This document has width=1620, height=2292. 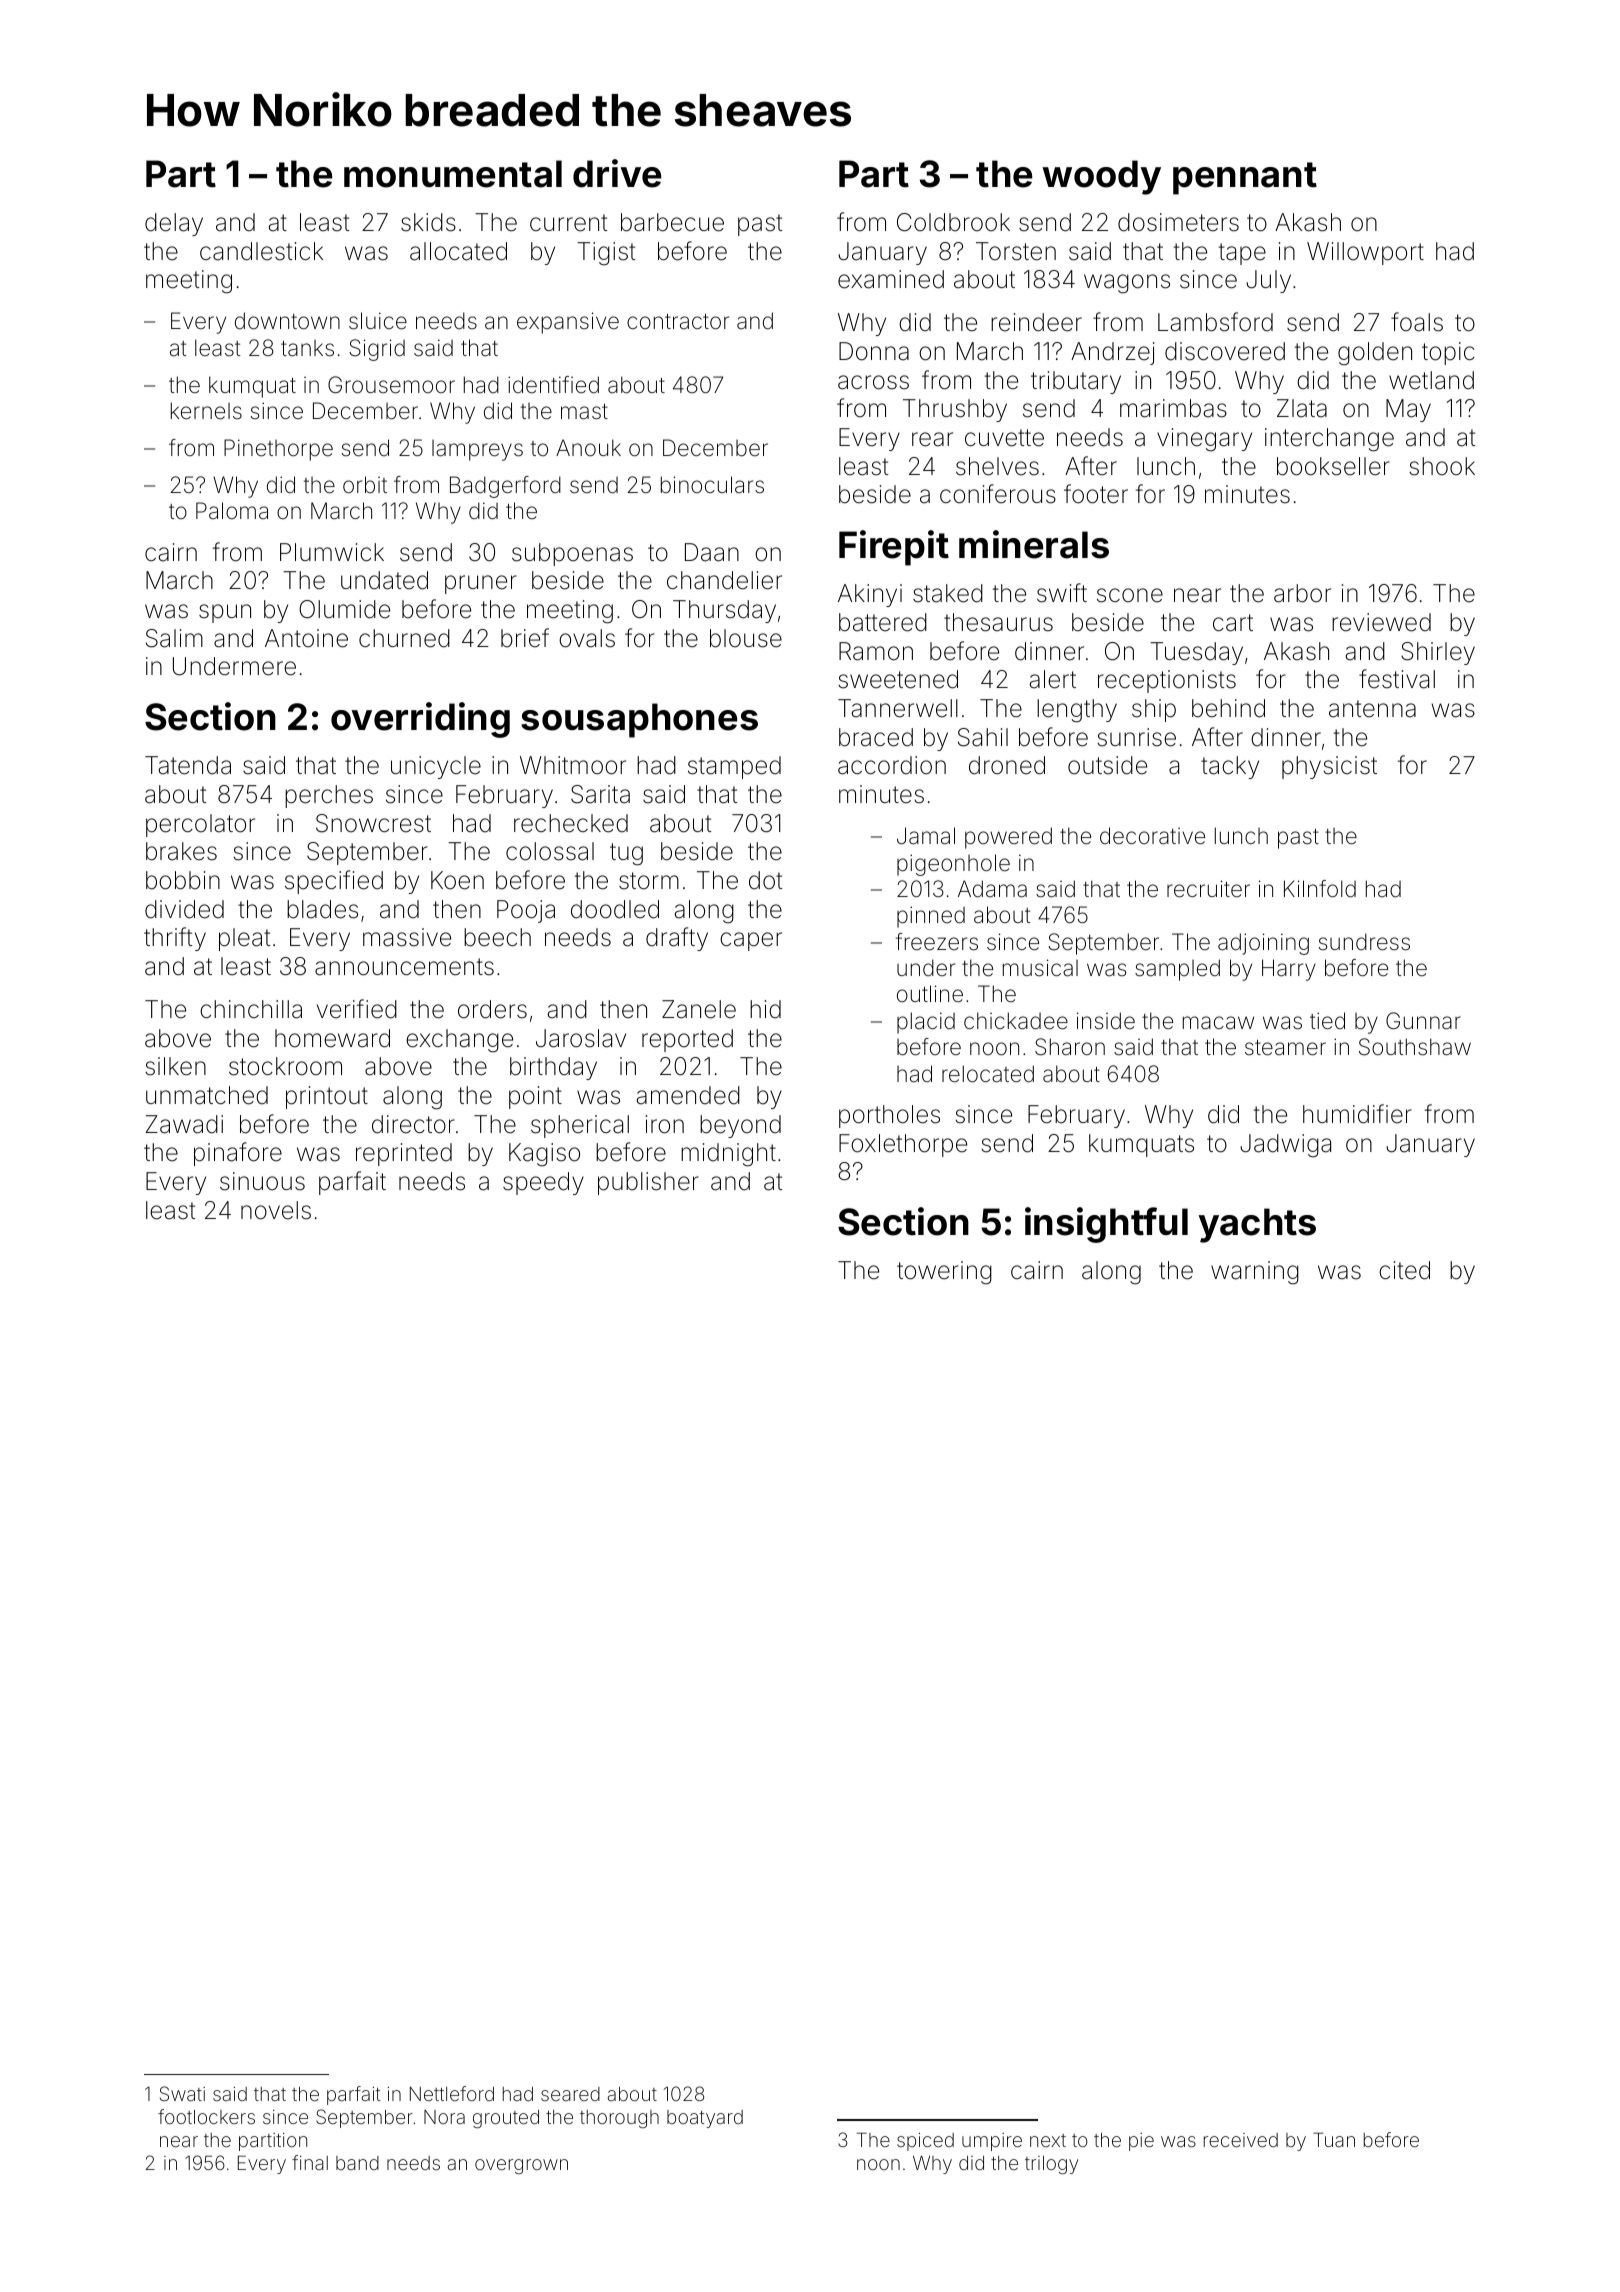 I want to click on Badgerford, so click(x=505, y=487).
